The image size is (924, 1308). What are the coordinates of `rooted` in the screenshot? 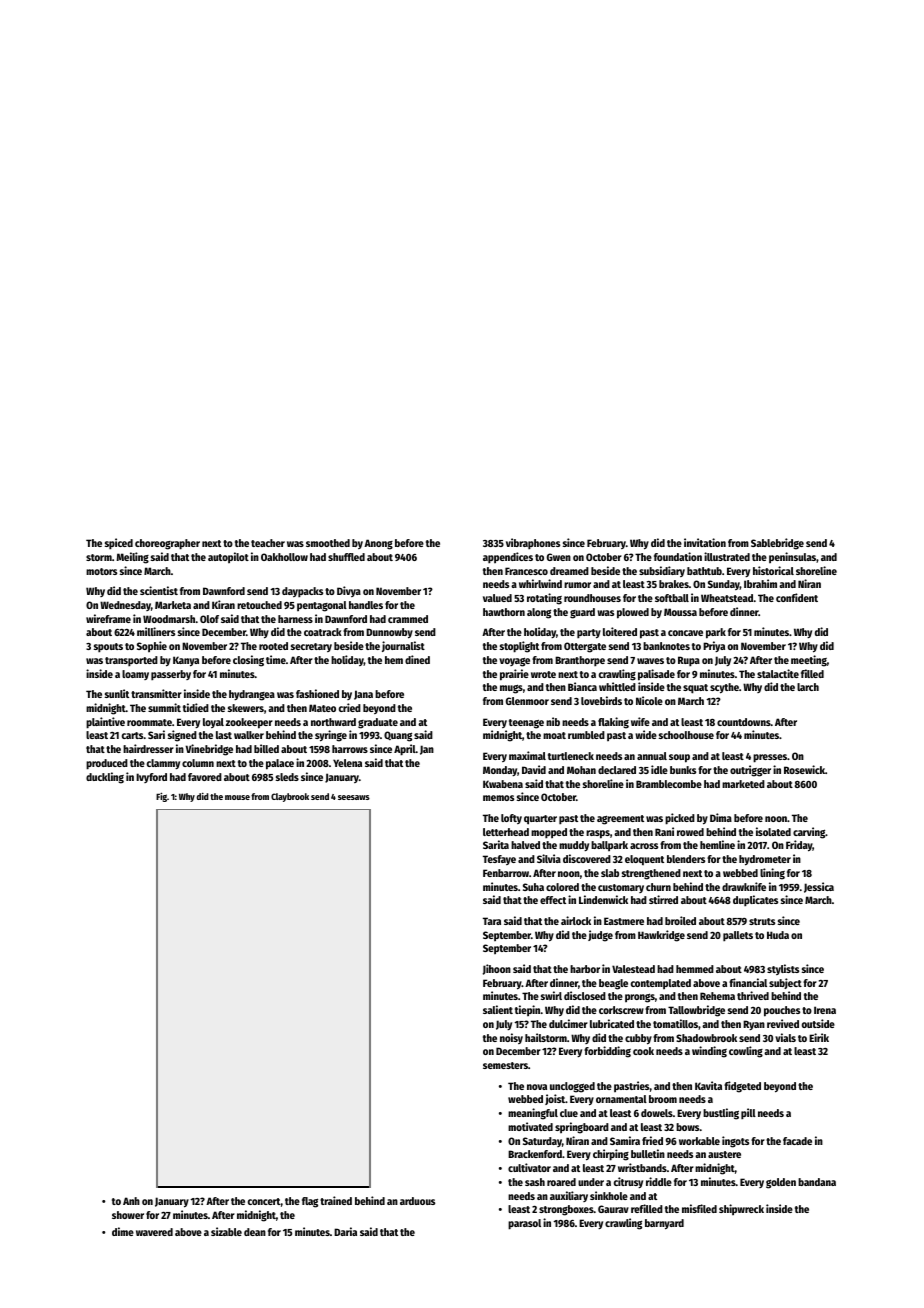 It's located at (273, 646).
